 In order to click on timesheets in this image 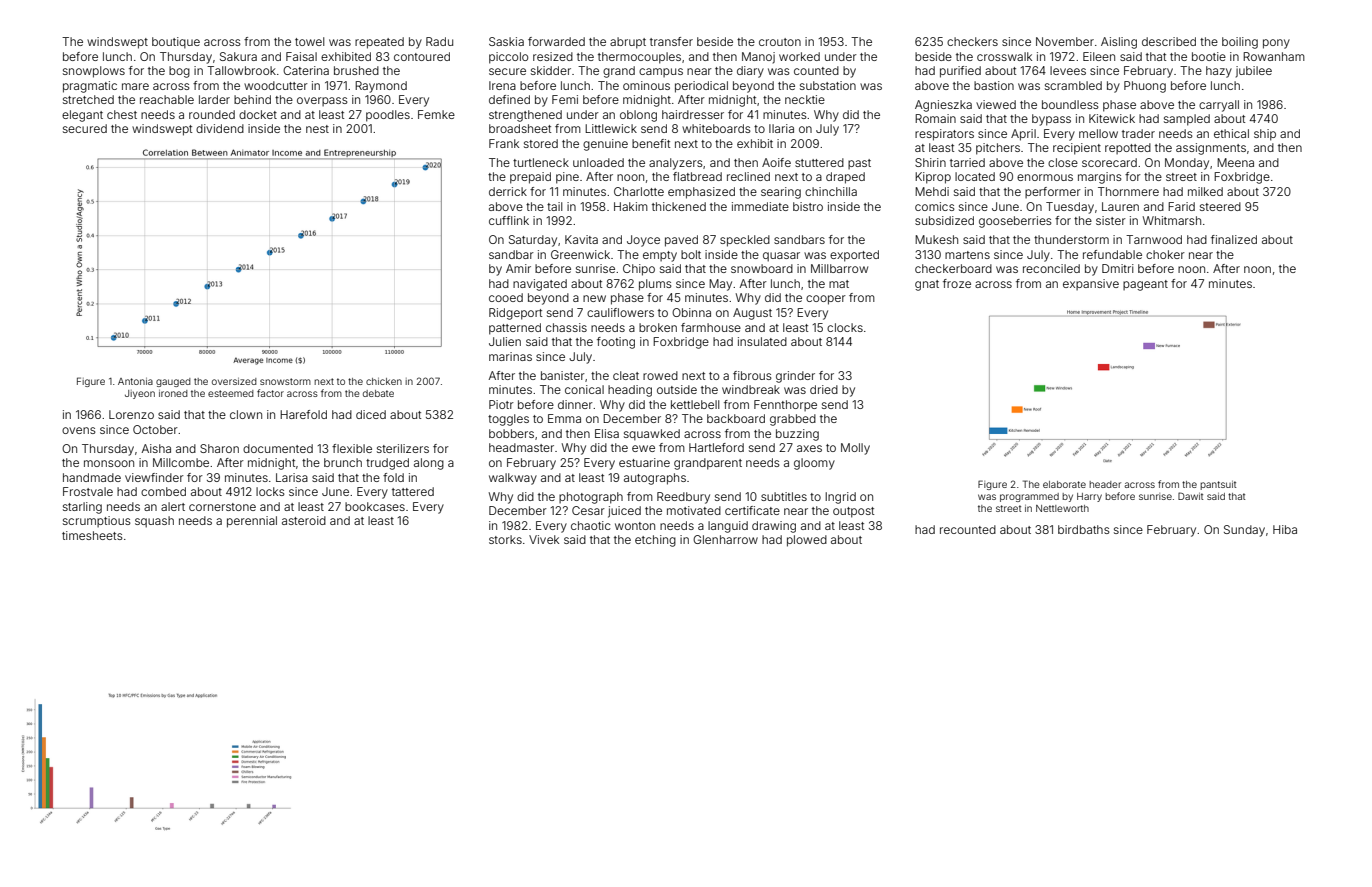, I will do `click(92, 535)`.
